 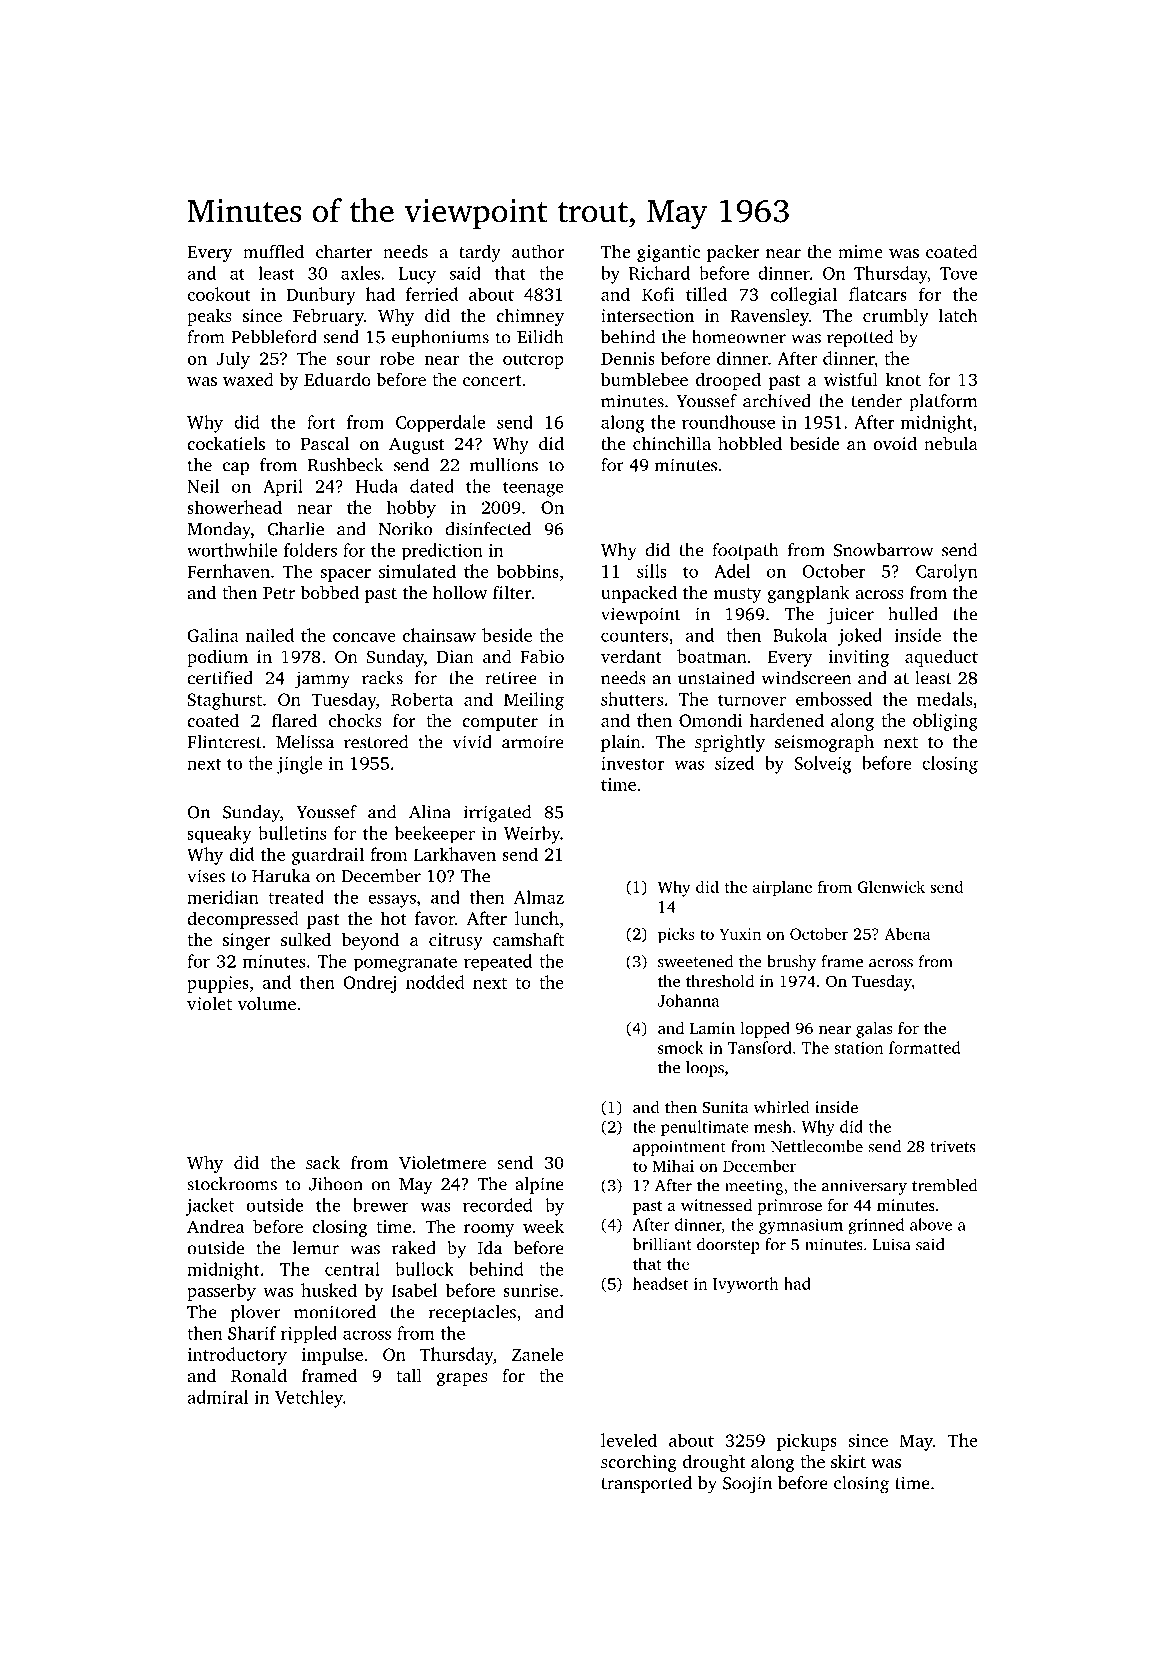 I want to click on Soojin, so click(x=747, y=1485).
